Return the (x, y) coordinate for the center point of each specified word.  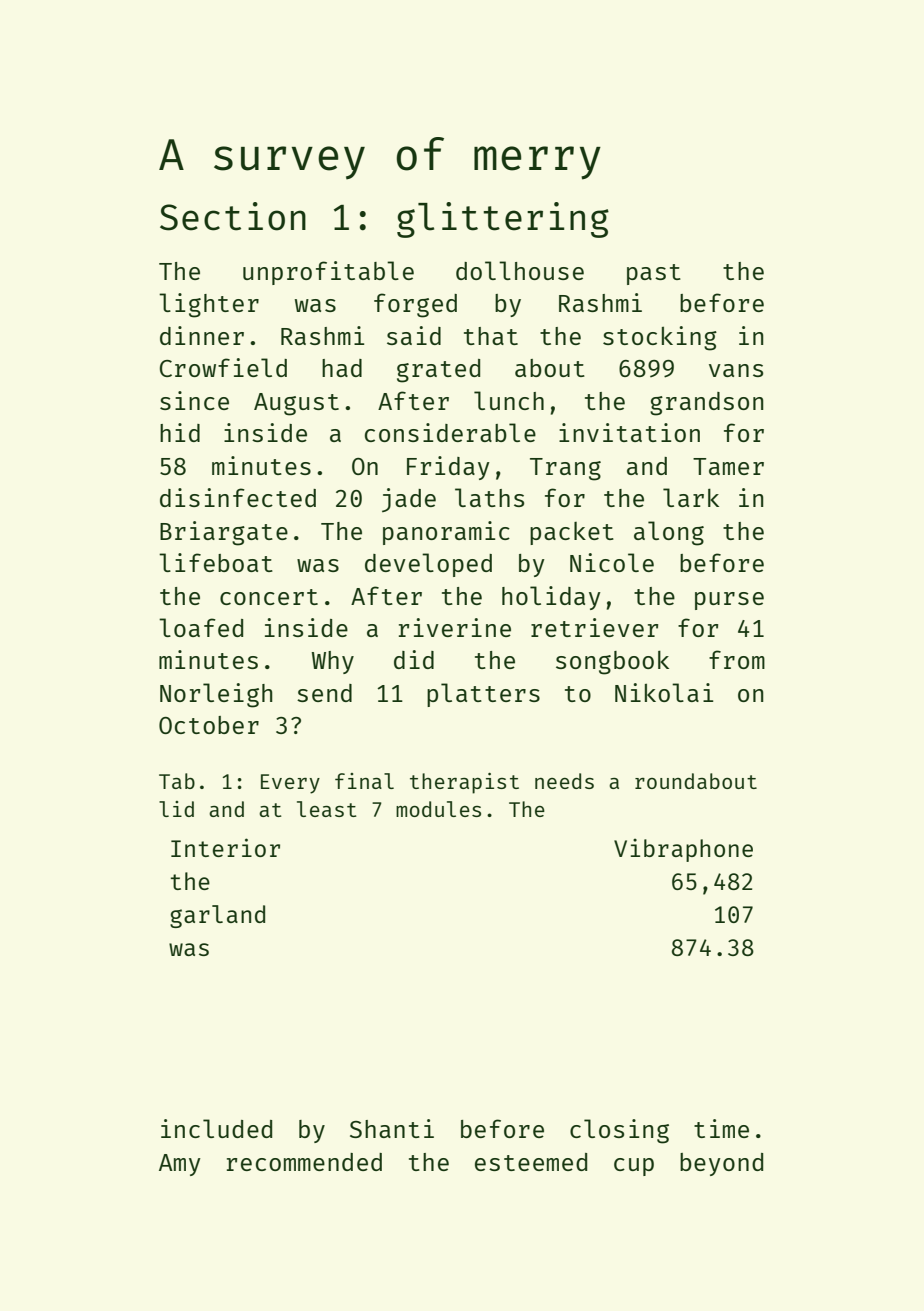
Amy (180, 1165)
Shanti (392, 1128)
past (654, 274)
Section (233, 216)
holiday (551, 598)
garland (217, 916)
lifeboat (216, 562)
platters (483, 695)
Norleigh (216, 695)
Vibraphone (683, 850)
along (669, 533)
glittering (503, 220)
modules (438, 809)
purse (729, 601)
